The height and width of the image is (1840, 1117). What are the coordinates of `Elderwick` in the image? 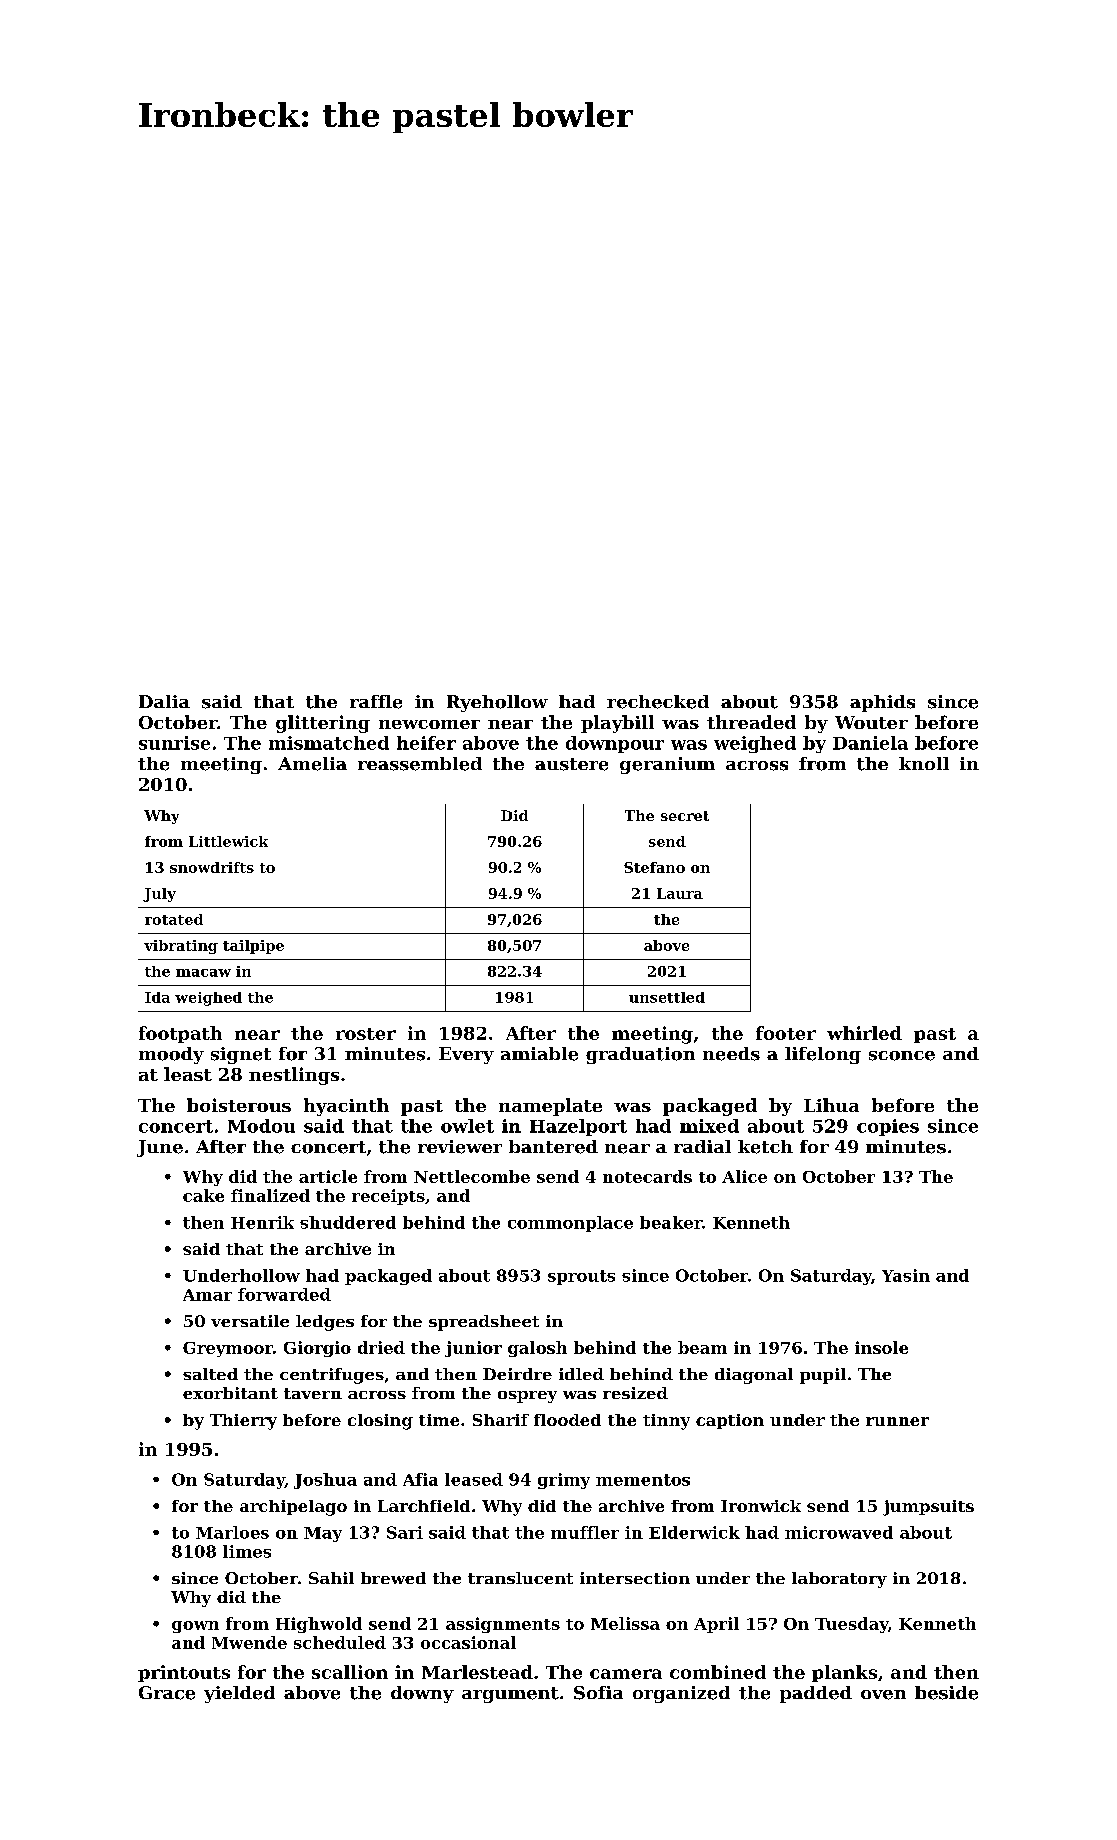 It's located at (694, 1532).
